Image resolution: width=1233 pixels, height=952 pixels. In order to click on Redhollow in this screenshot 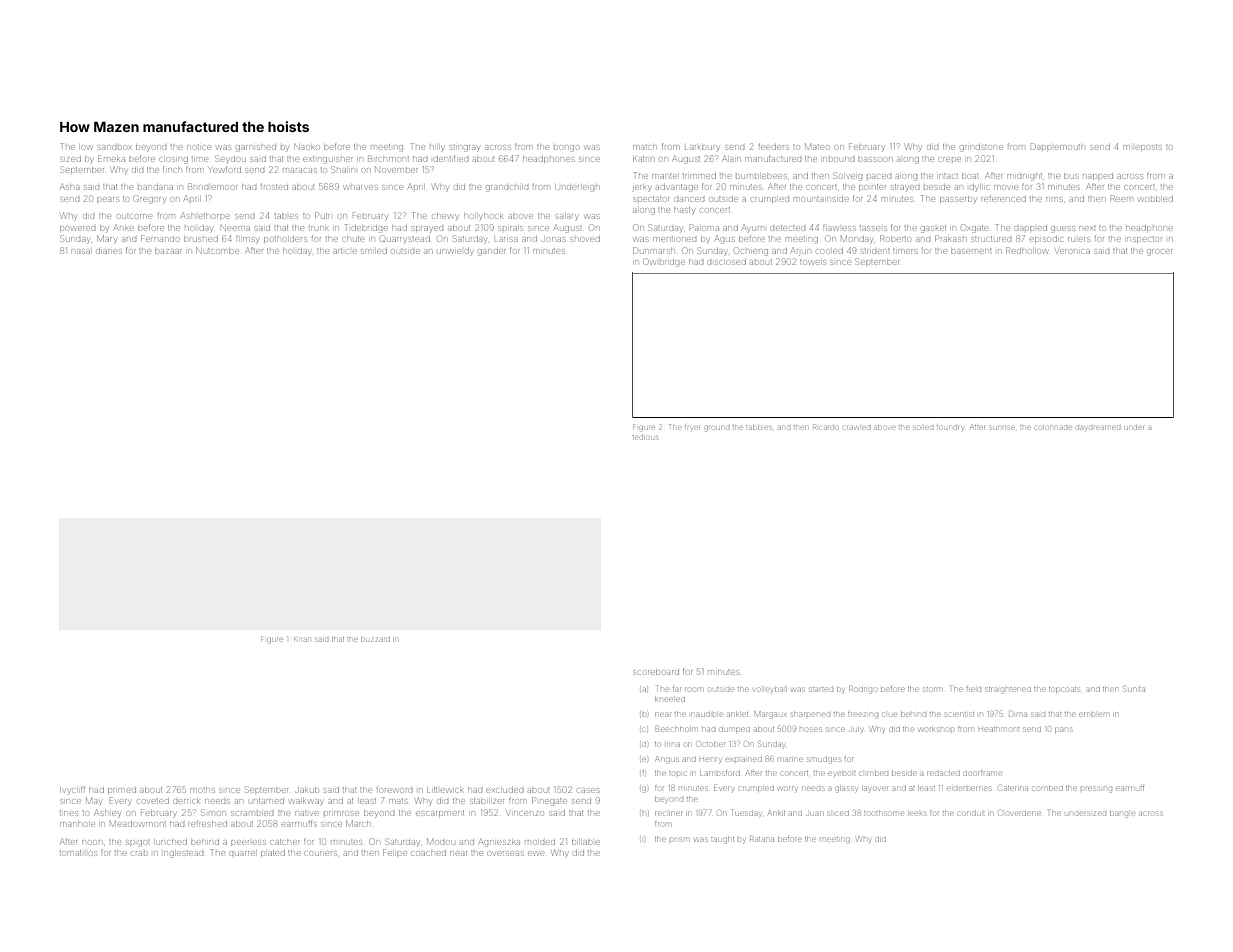, I will do `click(1027, 250)`.
